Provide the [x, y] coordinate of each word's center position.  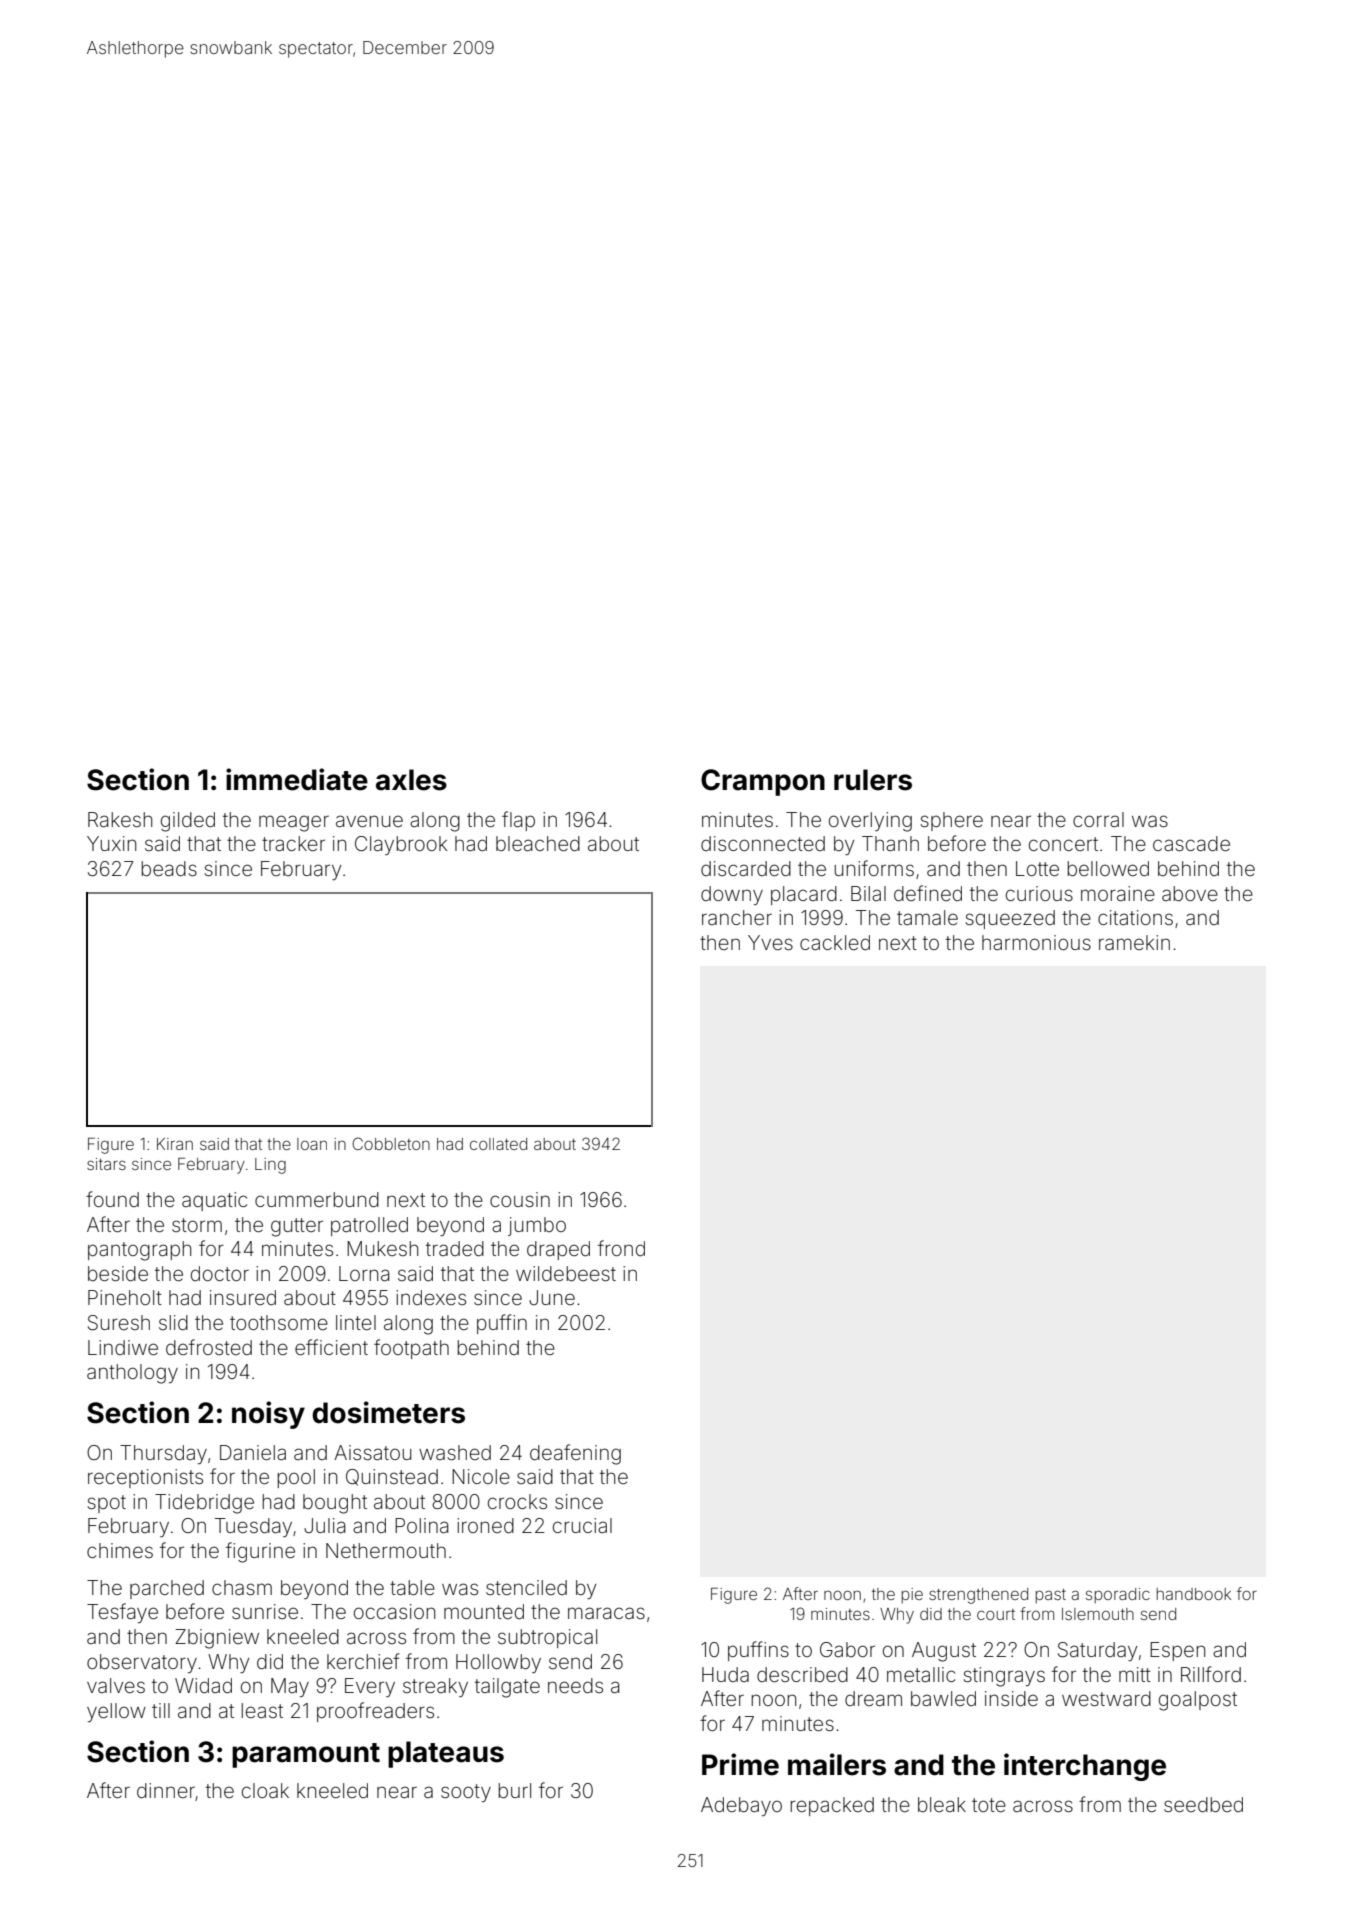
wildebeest [566, 1273]
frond [621, 1248]
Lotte [1037, 868]
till [161, 1710]
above [1190, 893]
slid [173, 1322]
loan [312, 1144]
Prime [740, 1764]
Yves [770, 942]
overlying [870, 822]
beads [169, 868]
